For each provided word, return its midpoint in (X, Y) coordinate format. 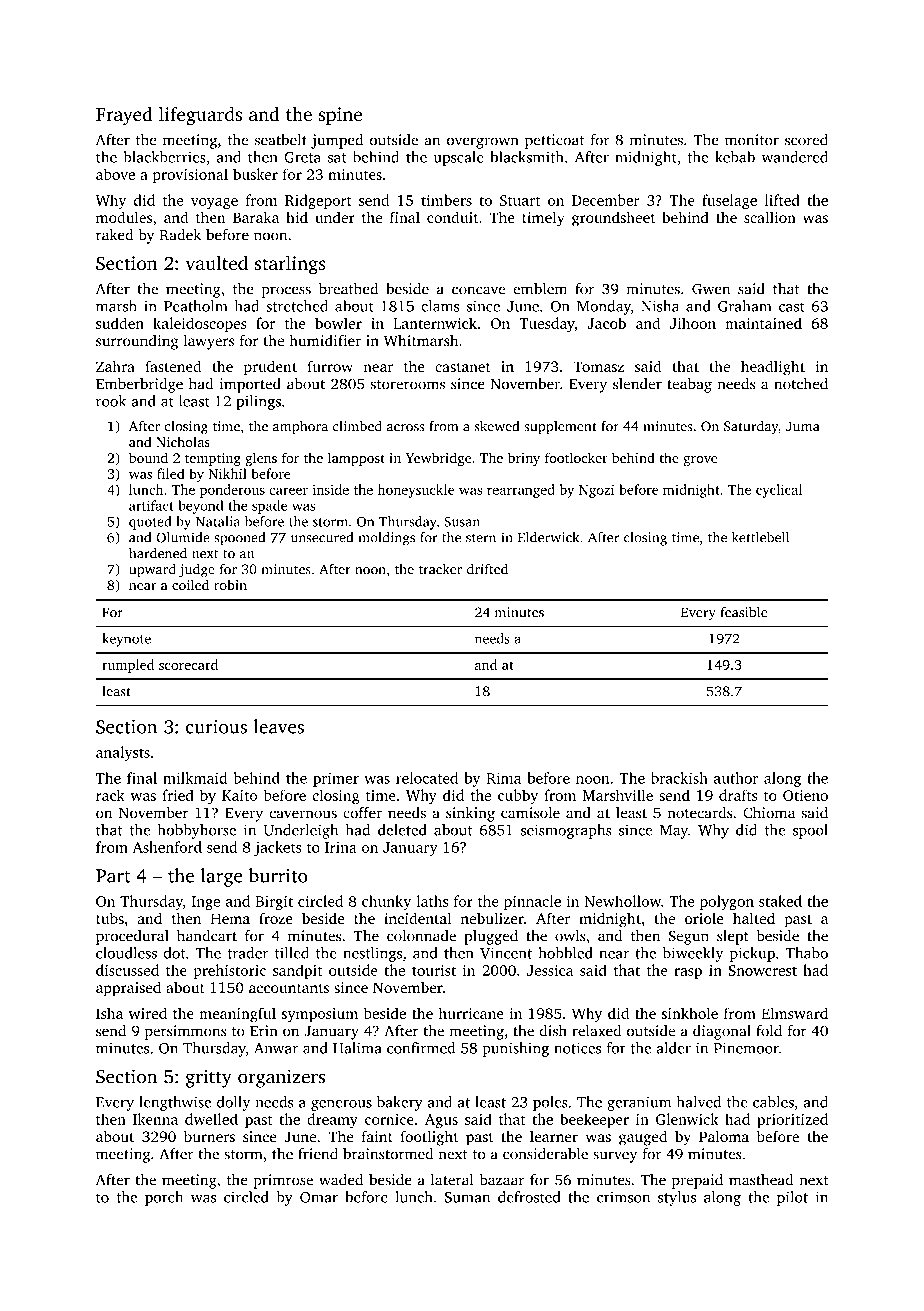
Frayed (124, 116)
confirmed (421, 1048)
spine (340, 116)
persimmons (185, 1032)
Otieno (805, 795)
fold (769, 1031)
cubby (518, 797)
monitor (752, 140)
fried (178, 795)
